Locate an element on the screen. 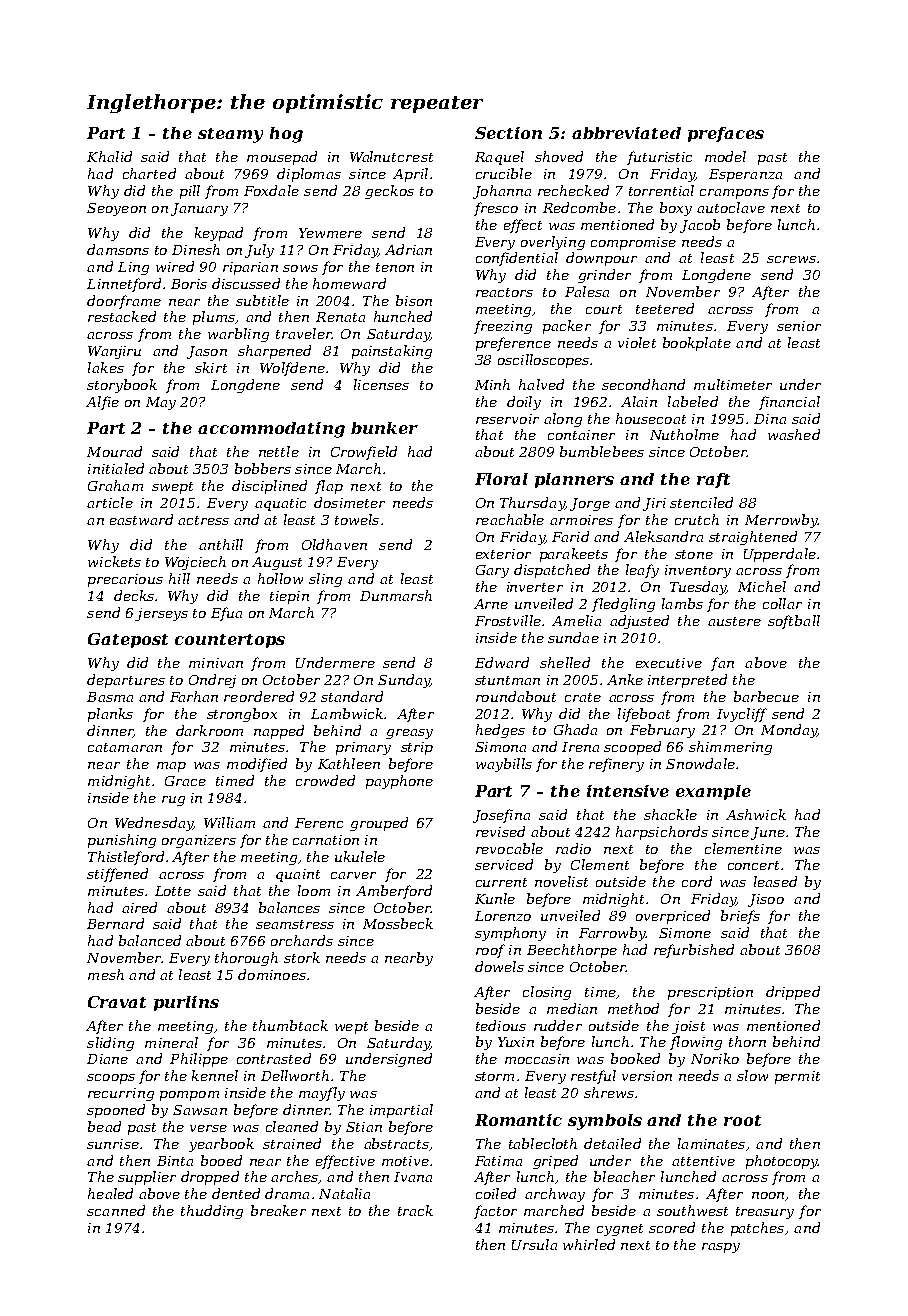 This screenshot has width=908, height=1316. attentive is located at coordinates (703, 1161).
